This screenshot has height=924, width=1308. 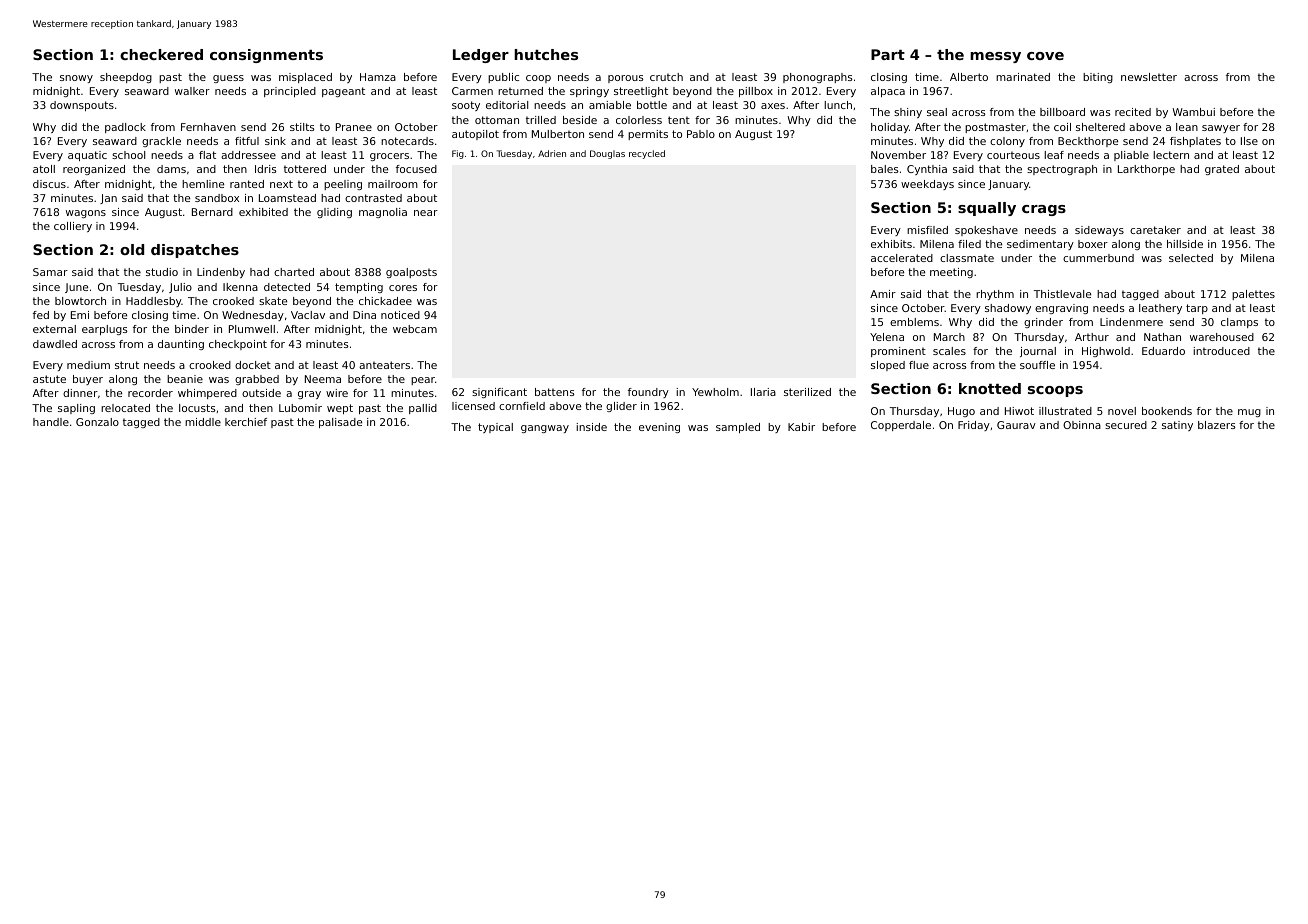 I want to click on near, so click(x=426, y=213).
